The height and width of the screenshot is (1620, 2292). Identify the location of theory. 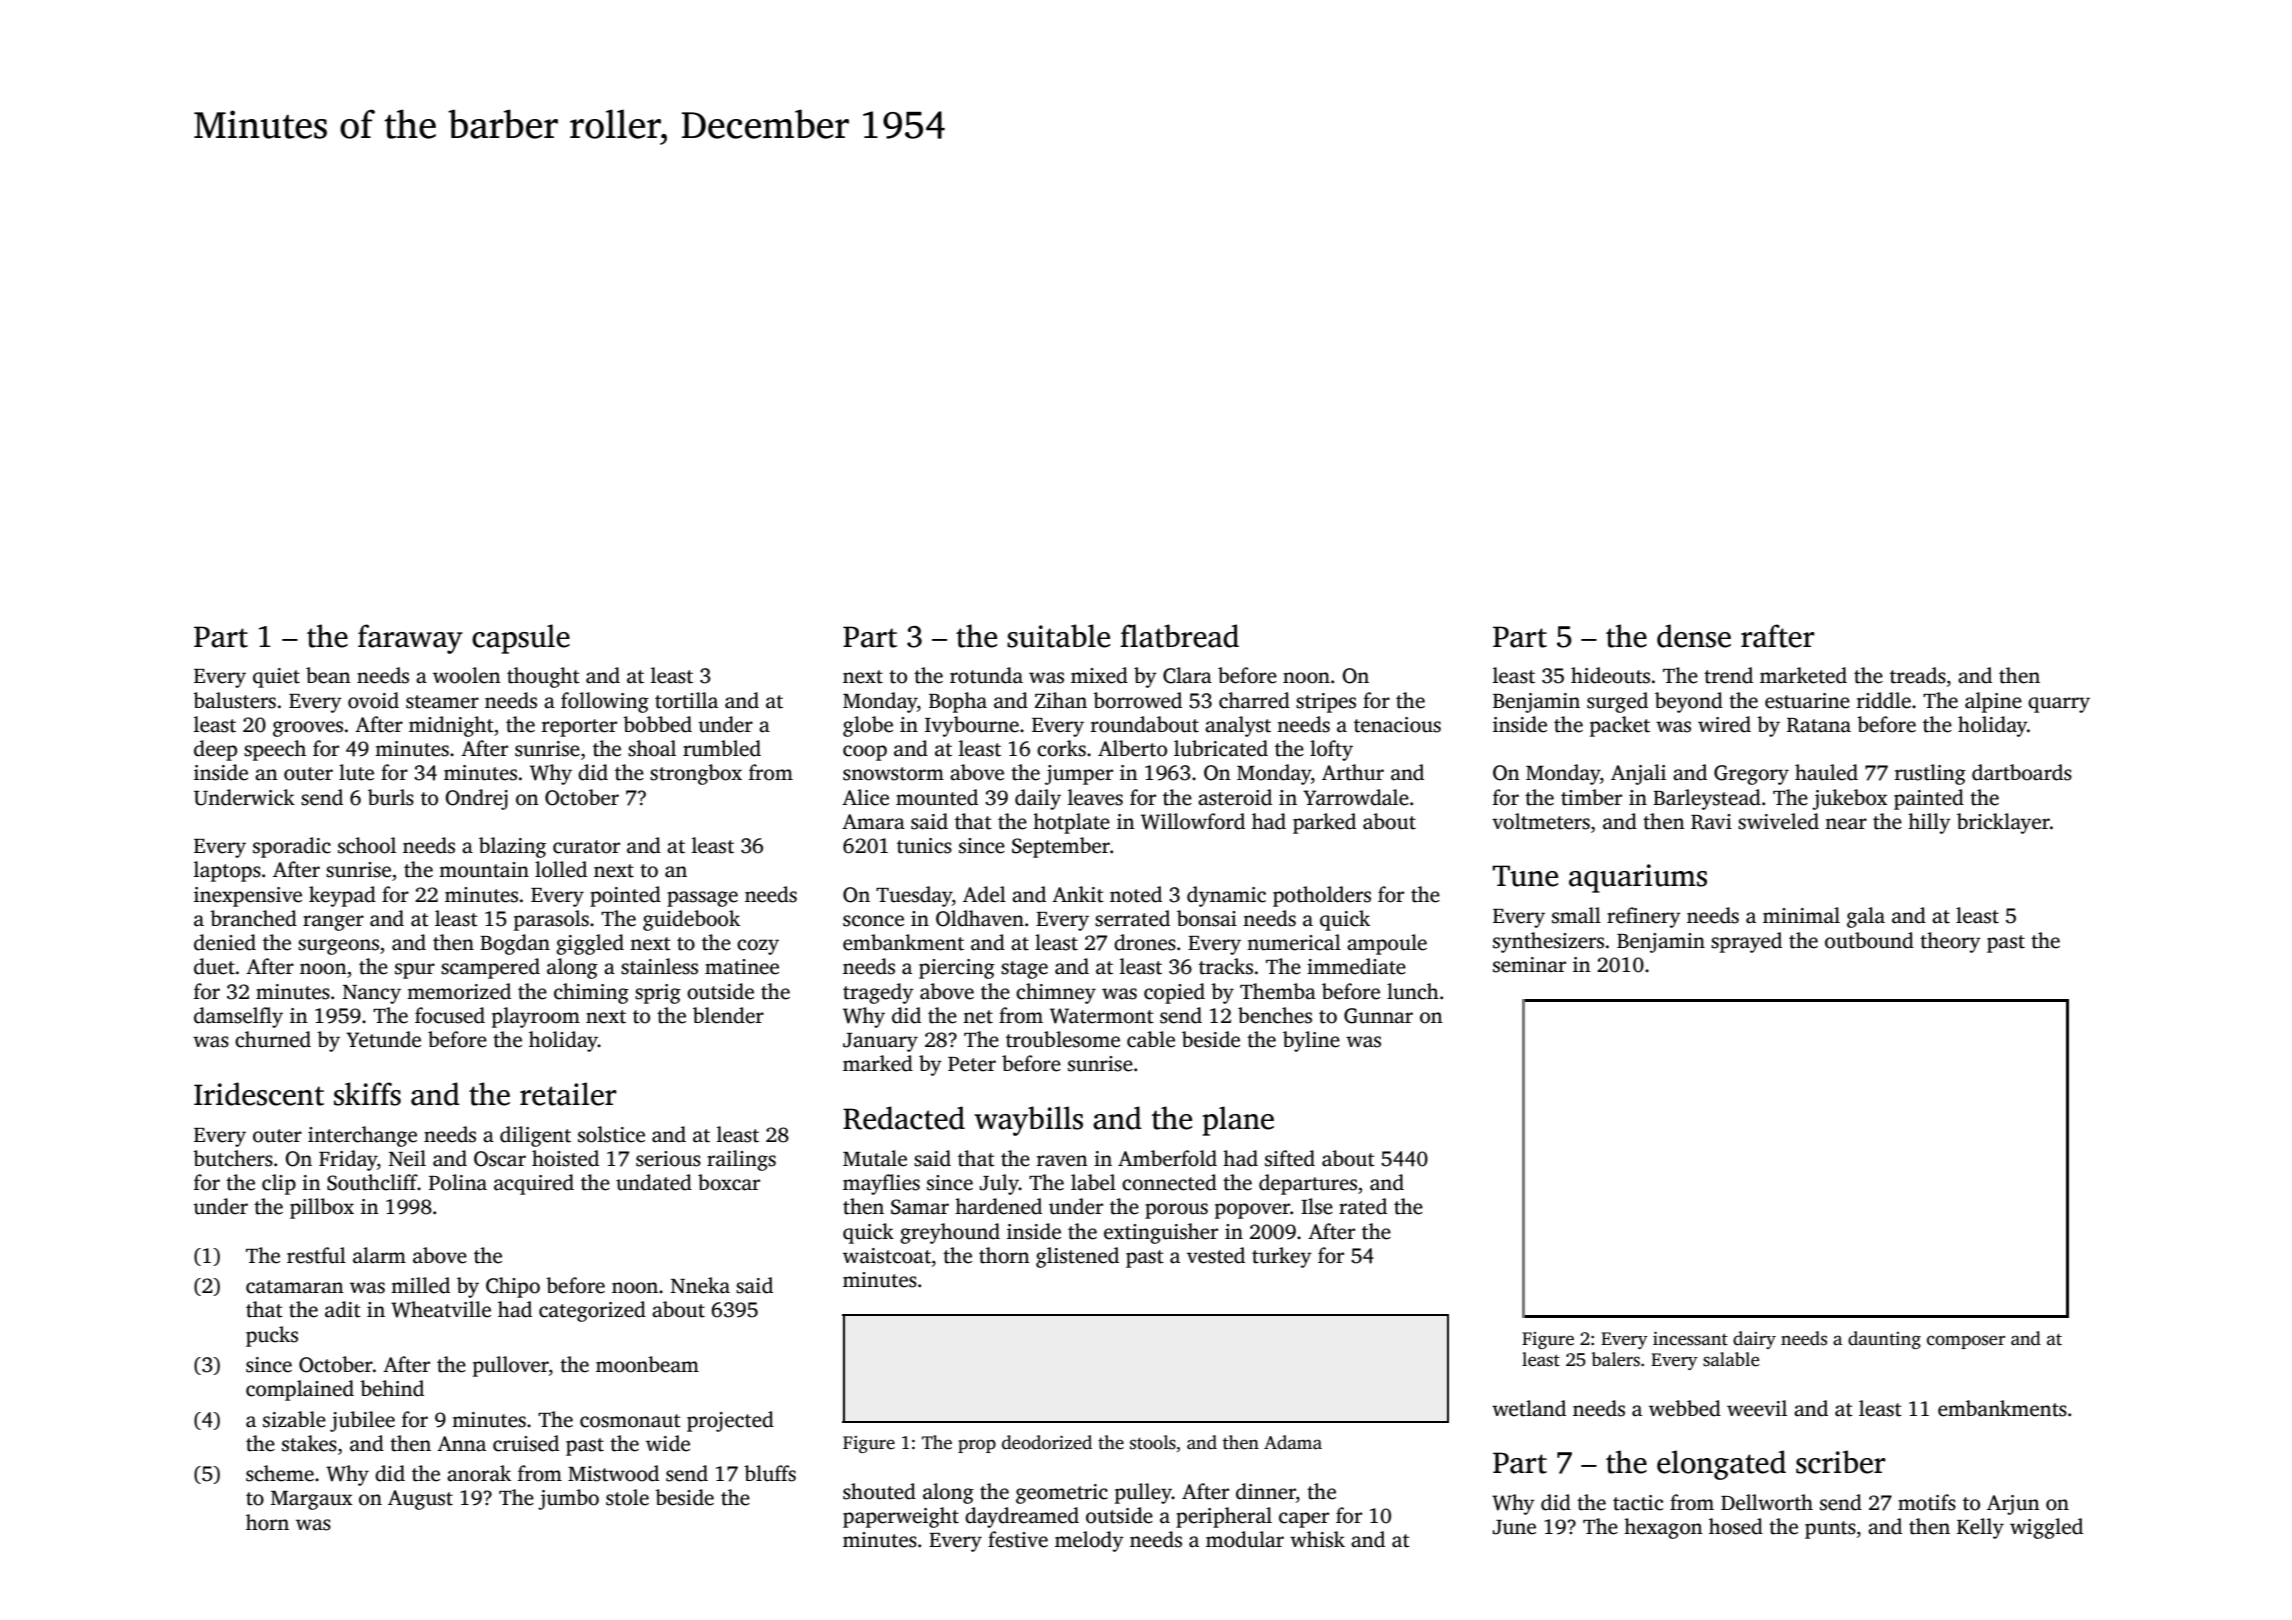
(1950, 942).
